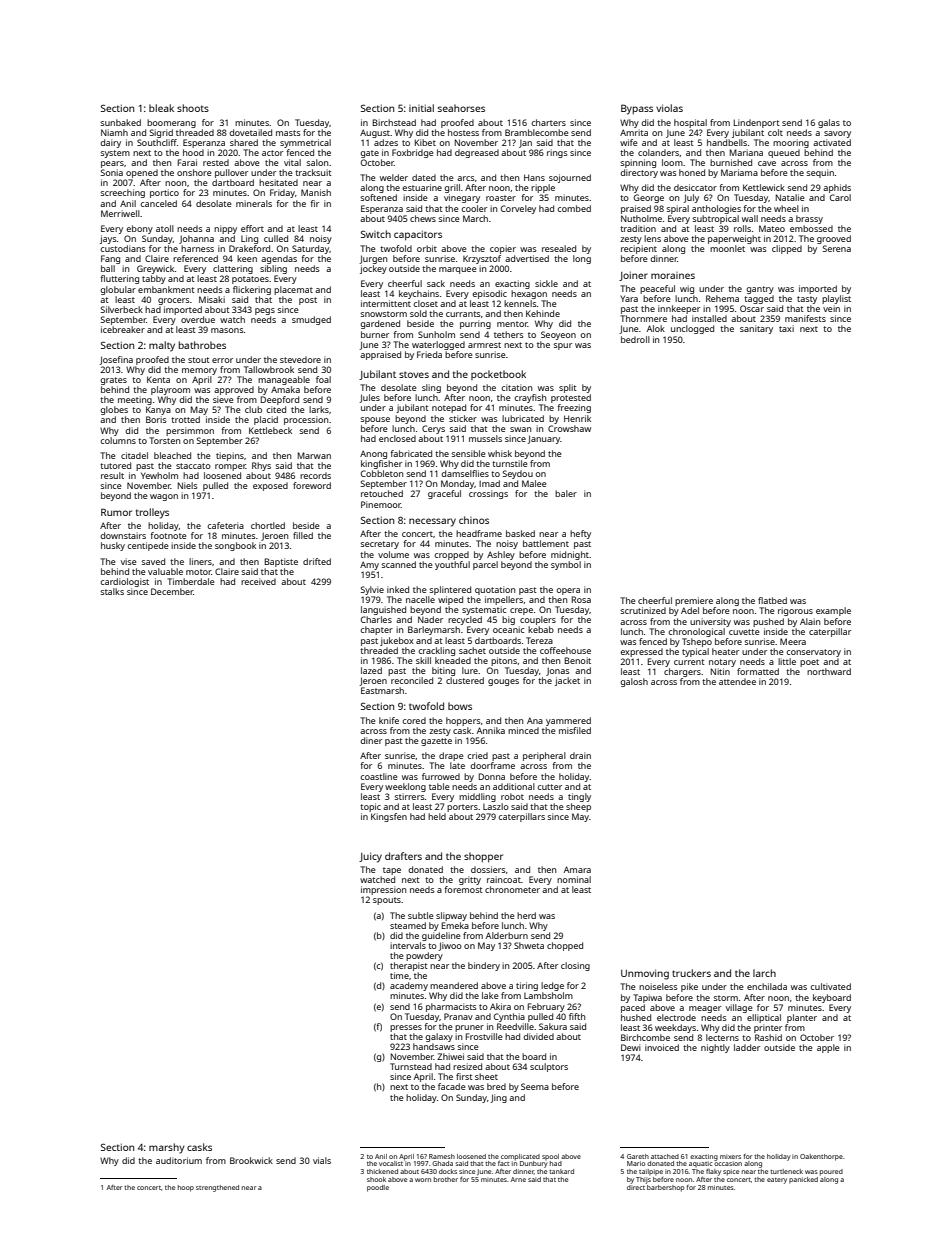 This screenshot has width=952, height=1233. What do you see at coordinates (376, 630) in the screenshot?
I see `chapter` at bounding box center [376, 630].
